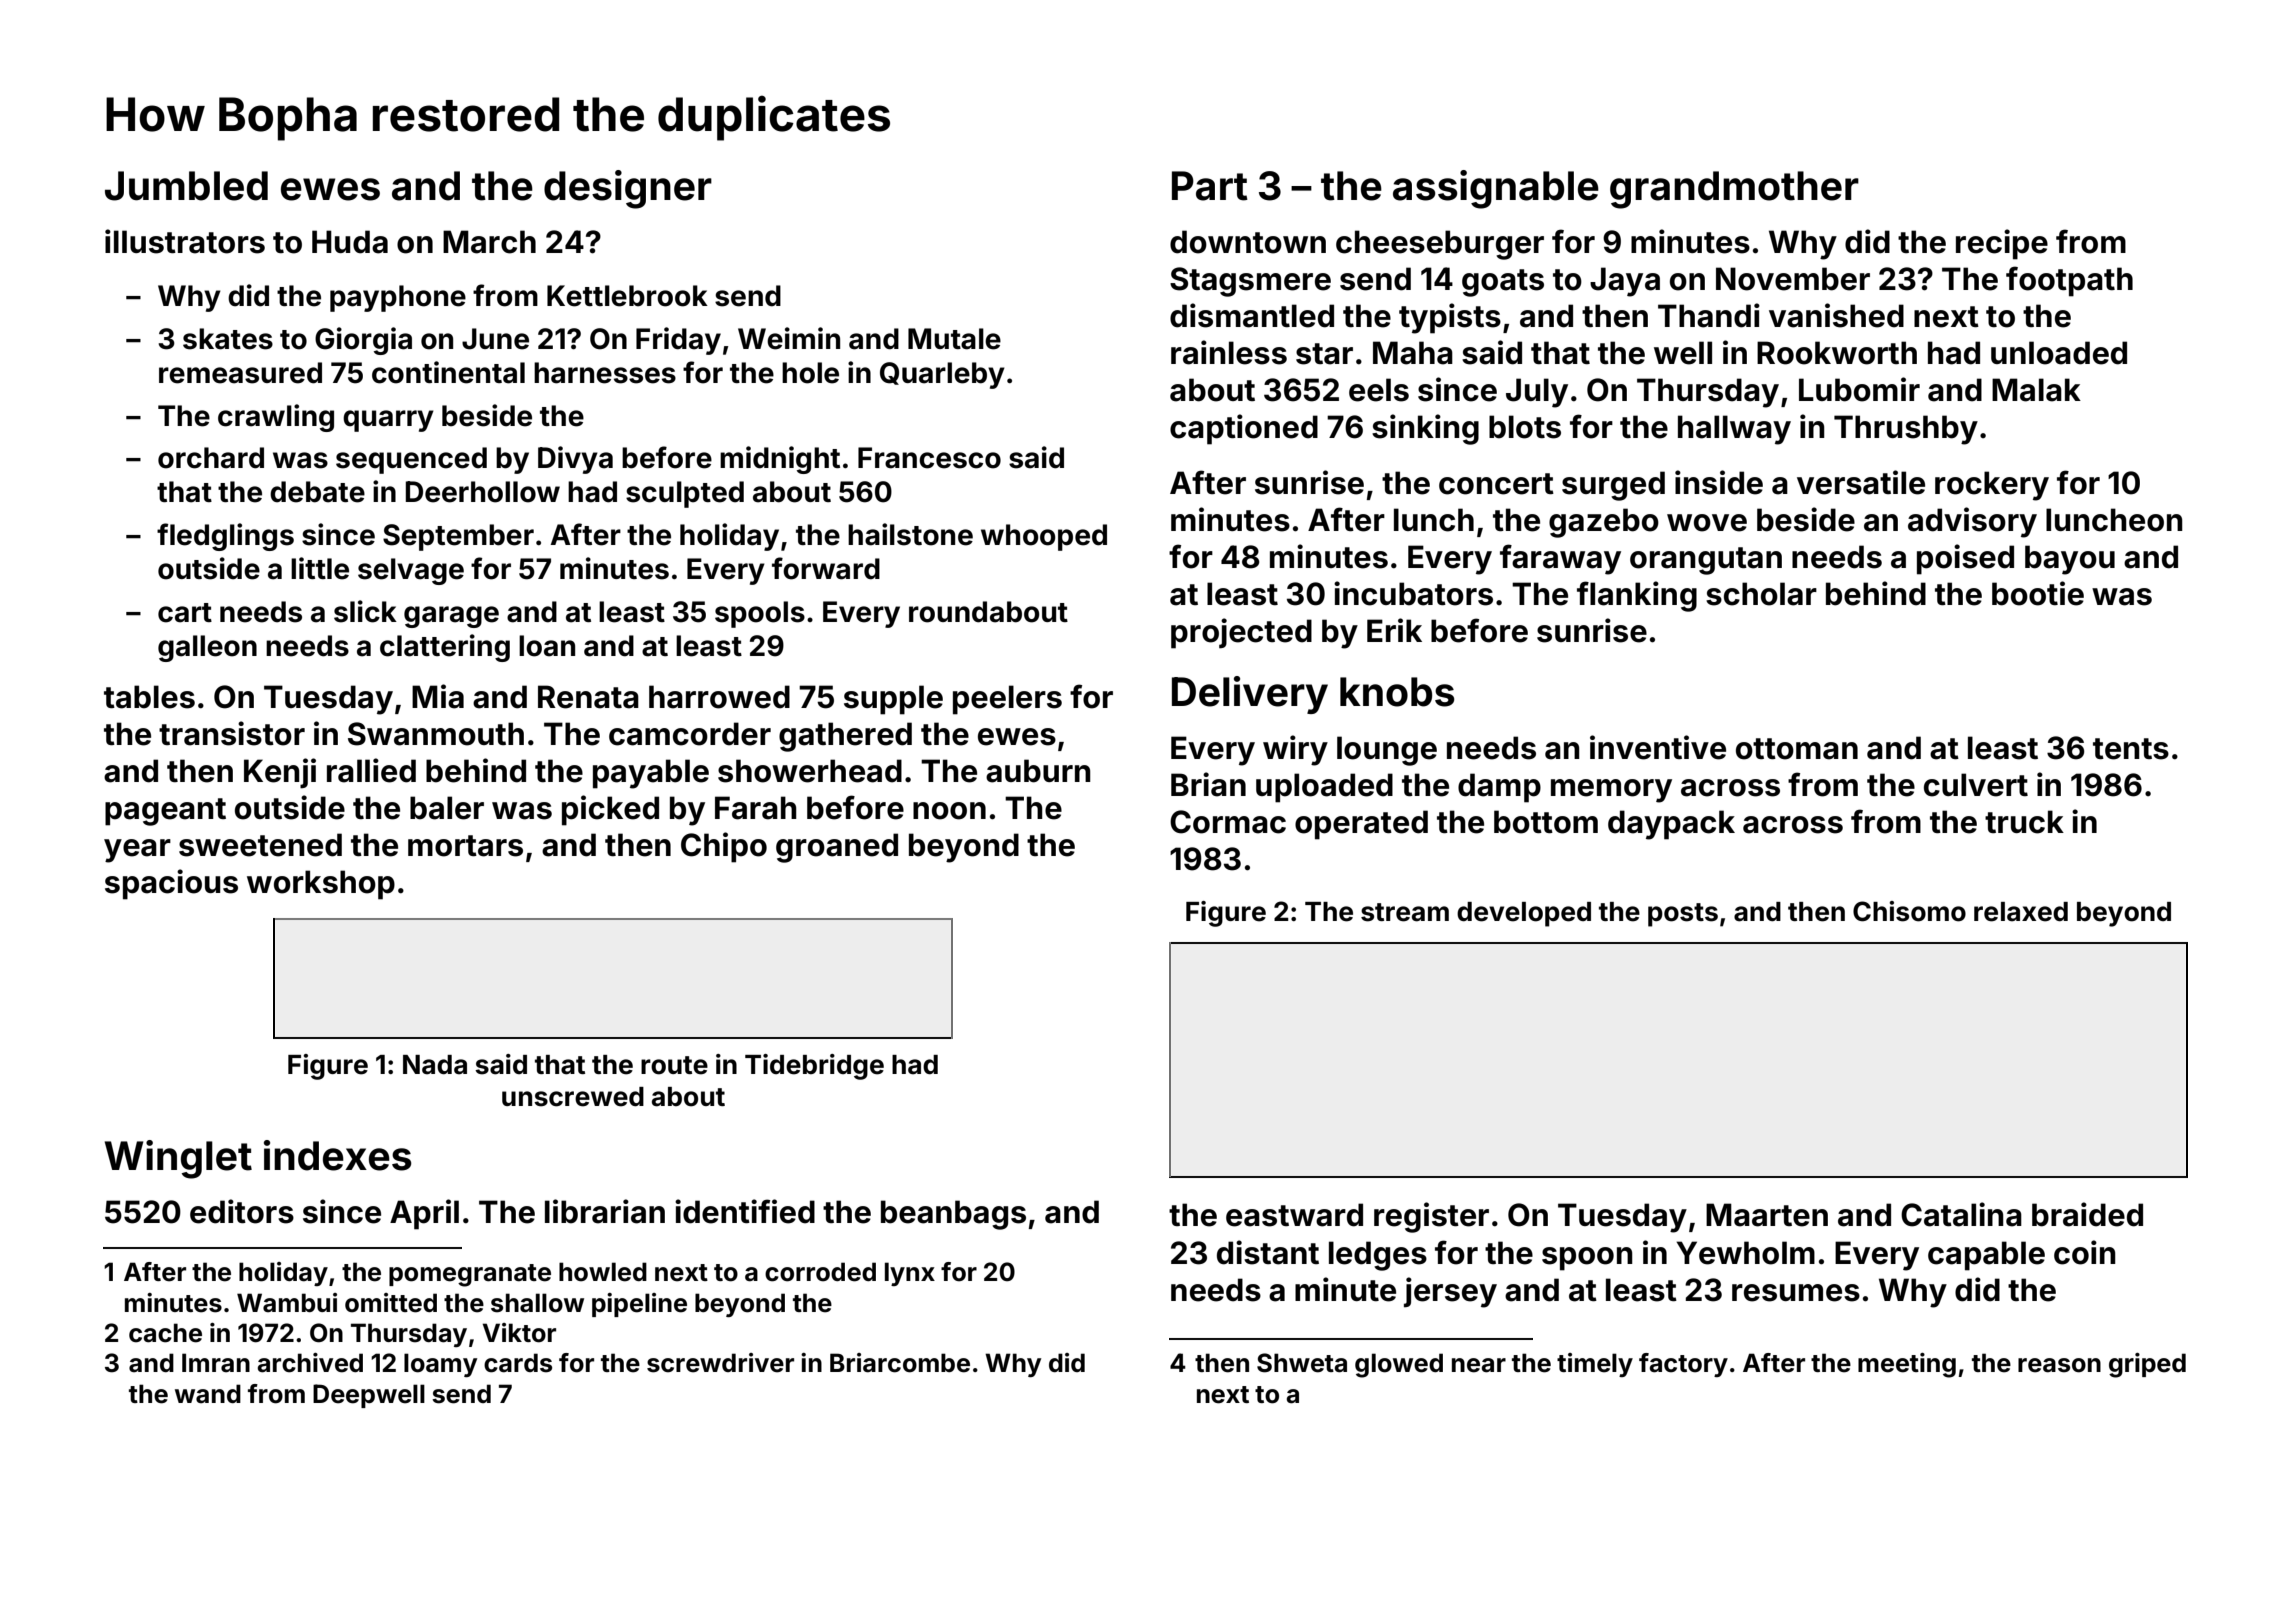  Describe the element at coordinates (280, 773) in the screenshot. I see `Kenji` at that location.
